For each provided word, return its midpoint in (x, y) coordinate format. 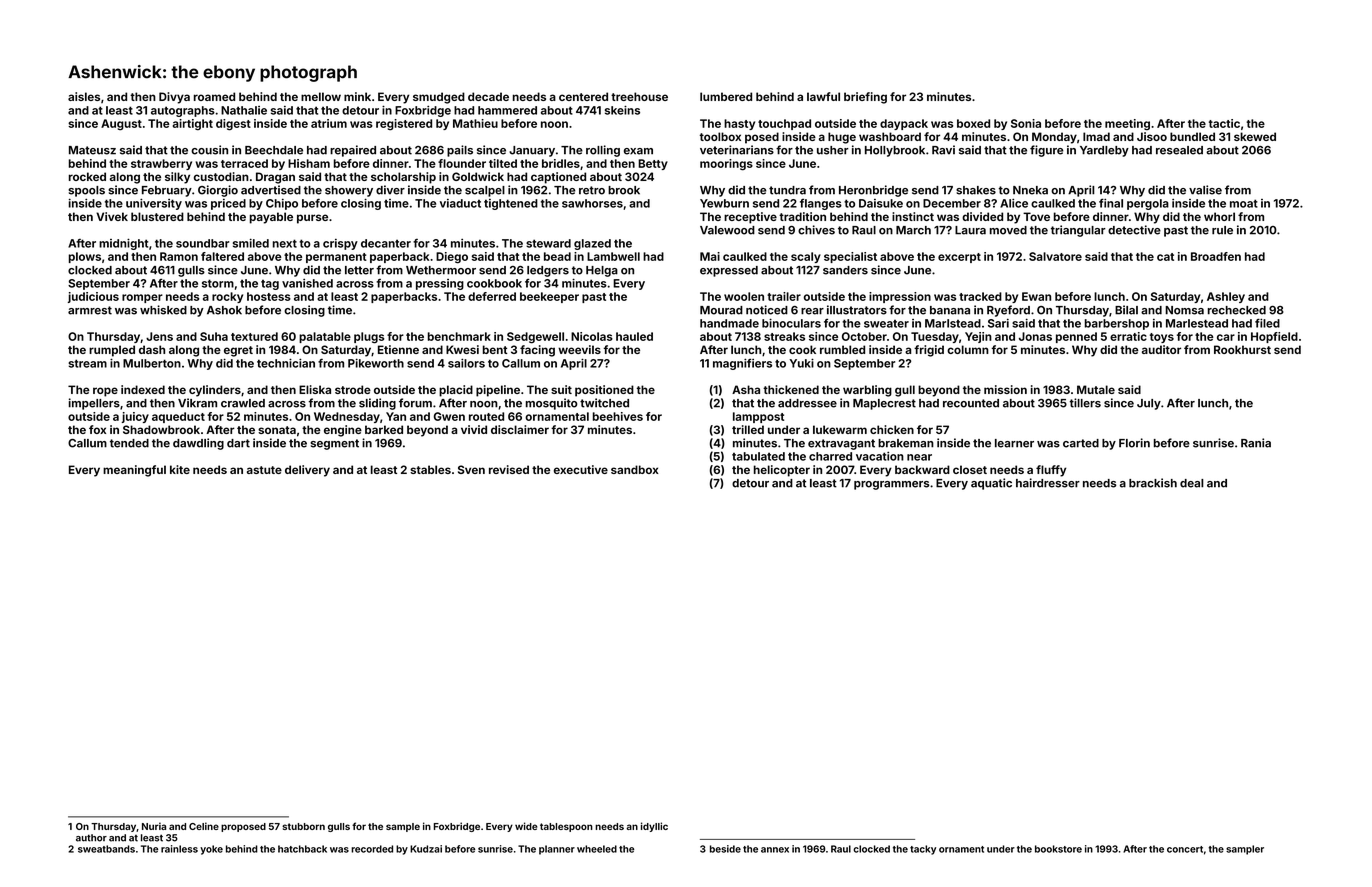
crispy (340, 244)
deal (1192, 483)
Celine (204, 826)
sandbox (635, 469)
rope (105, 392)
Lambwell (613, 256)
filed (1267, 323)
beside (725, 849)
